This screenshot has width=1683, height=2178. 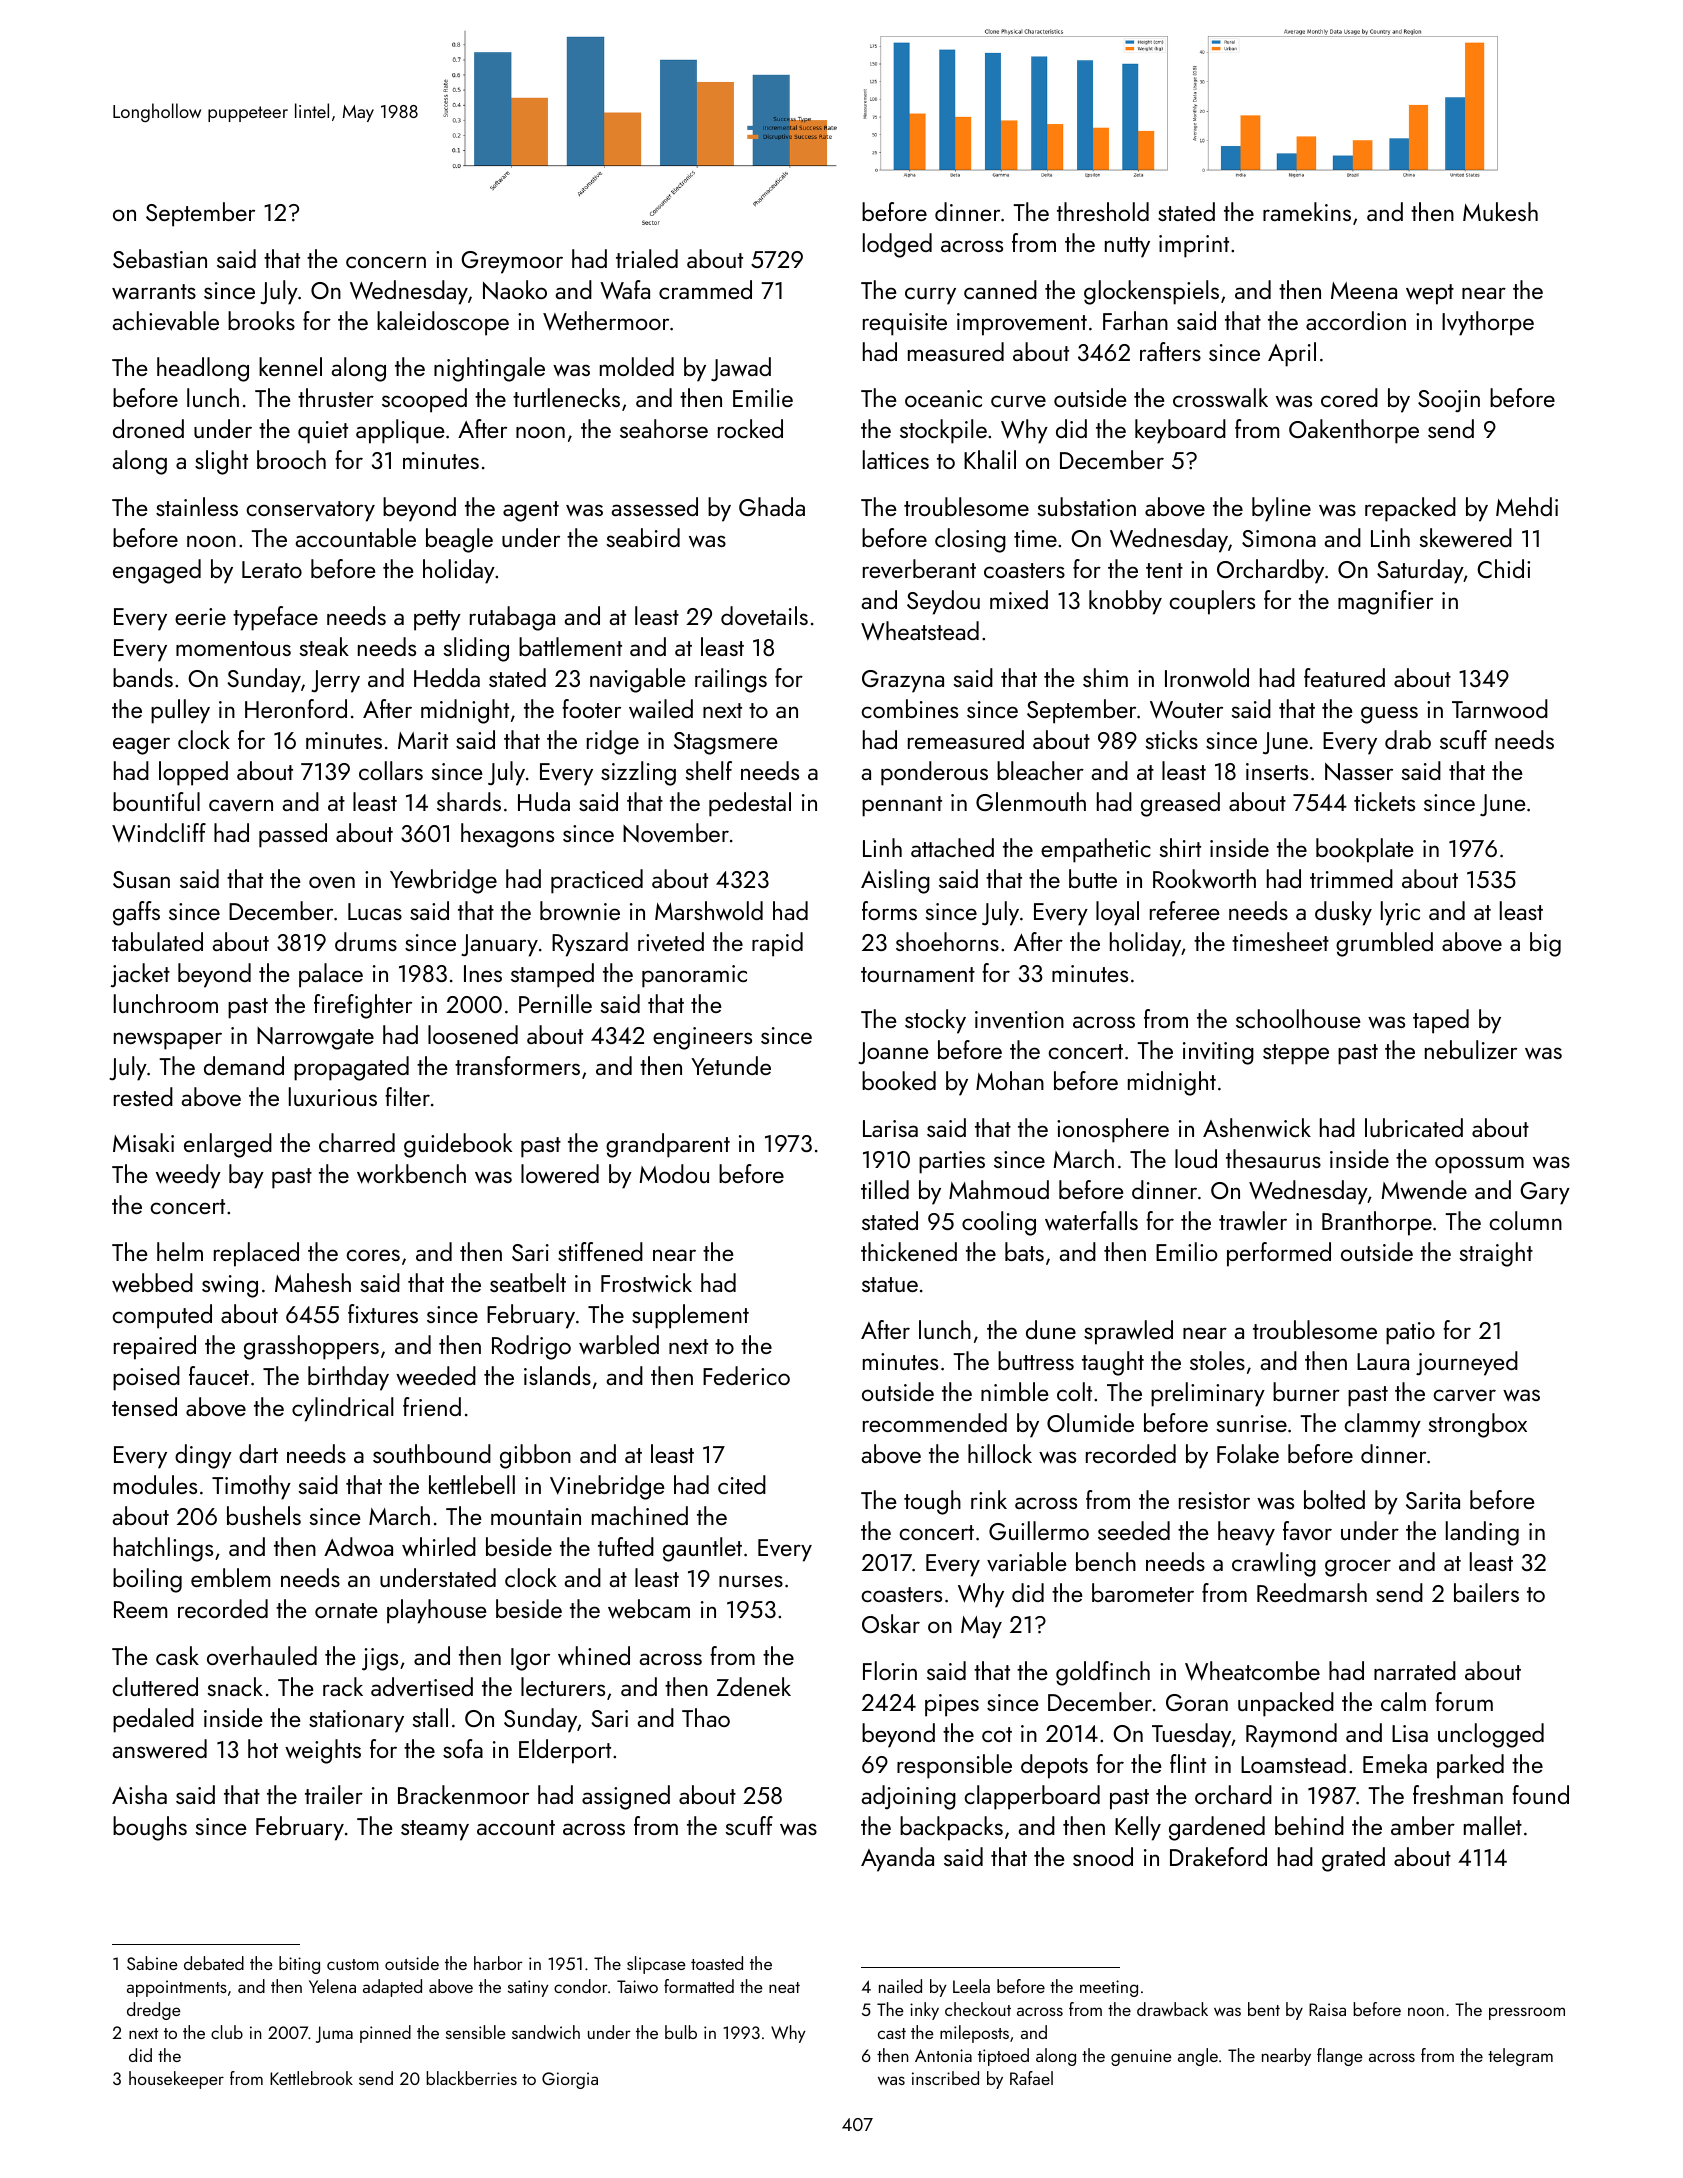 I want to click on Mukesh, so click(x=1500, y=211).
